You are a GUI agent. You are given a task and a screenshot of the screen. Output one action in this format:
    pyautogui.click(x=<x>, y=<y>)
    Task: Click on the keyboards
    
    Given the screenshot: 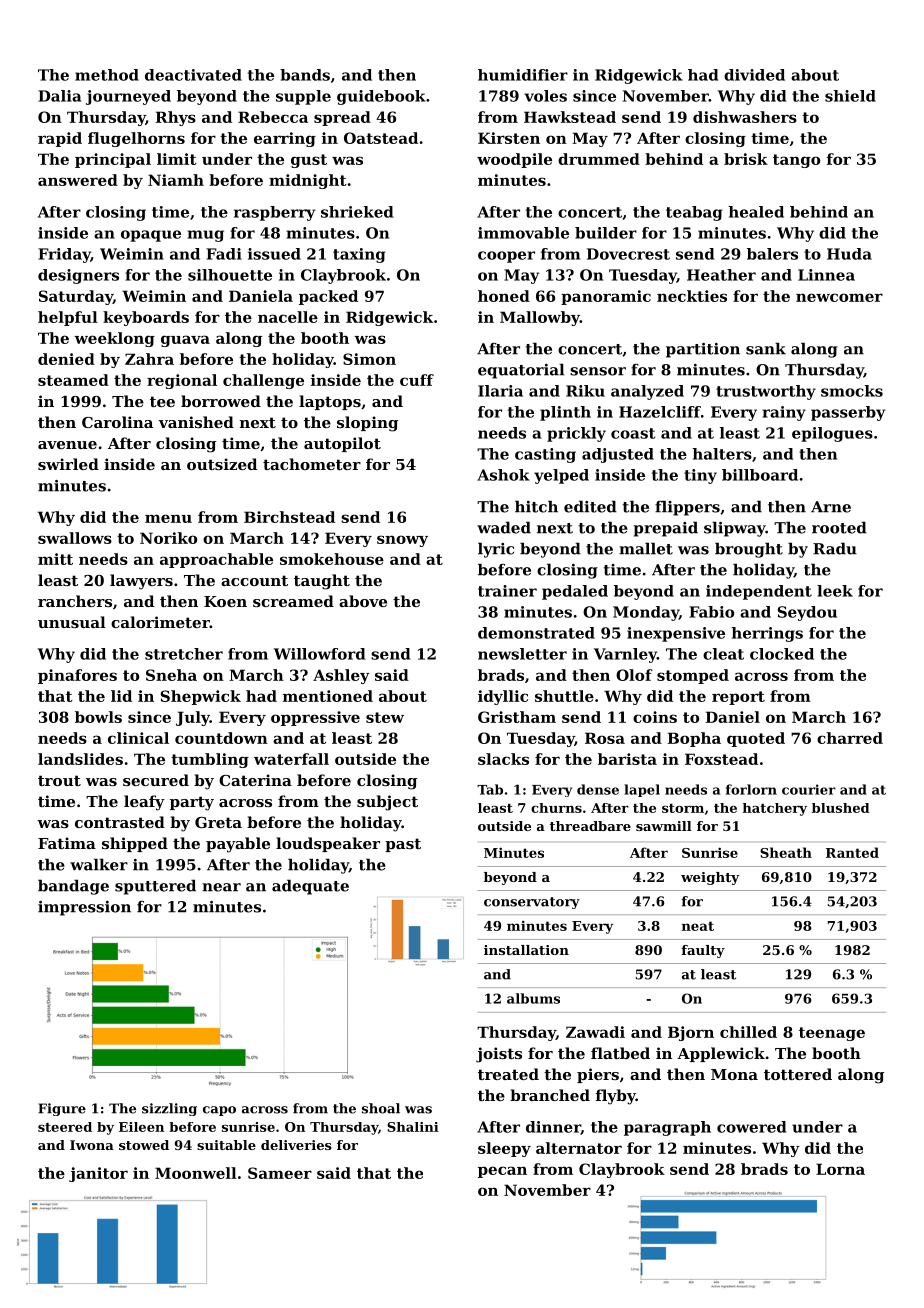 What is the action you would take?
    pyautogui.click(x=146, y=318)
